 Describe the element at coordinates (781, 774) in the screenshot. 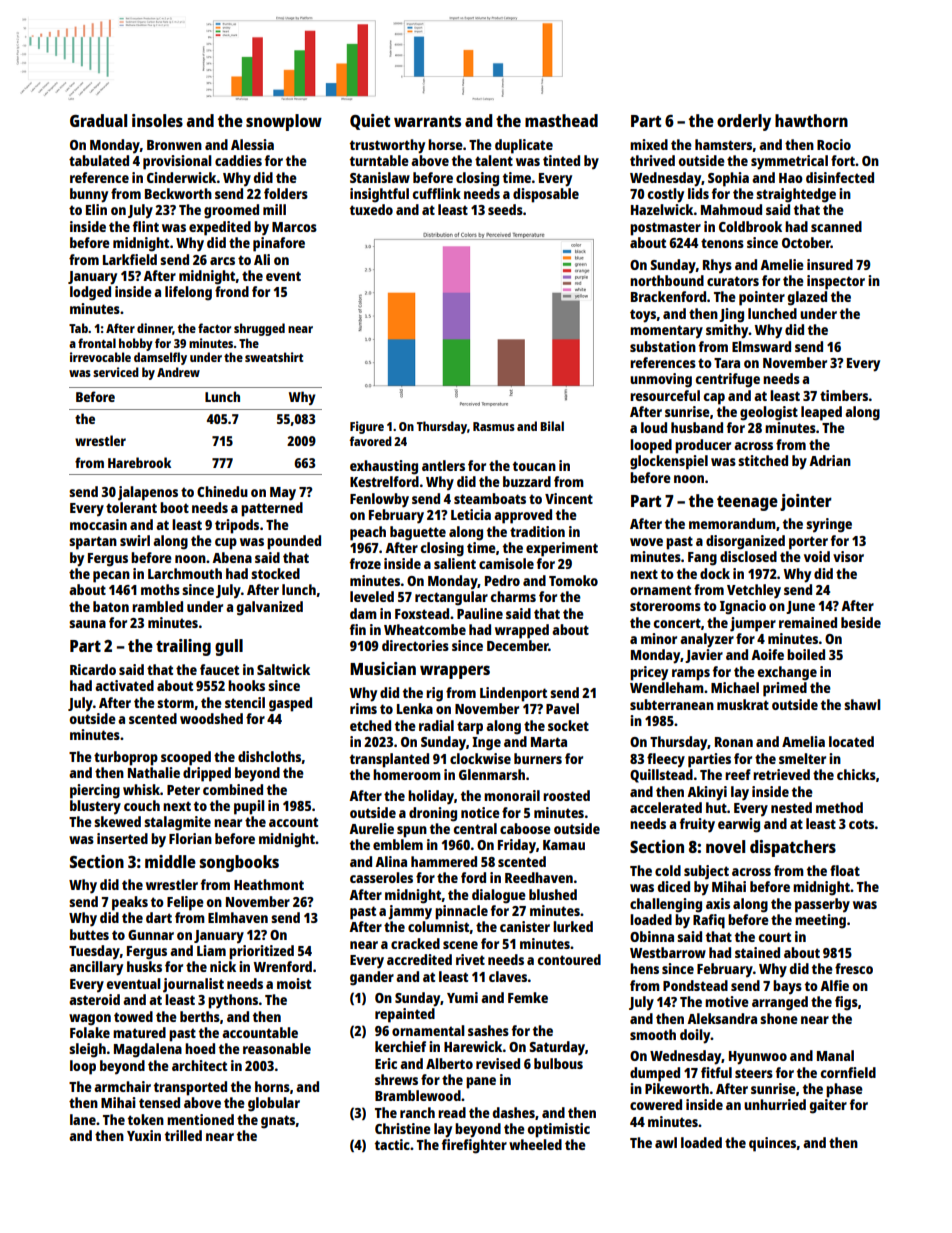

I see `retrieved` at that location.
